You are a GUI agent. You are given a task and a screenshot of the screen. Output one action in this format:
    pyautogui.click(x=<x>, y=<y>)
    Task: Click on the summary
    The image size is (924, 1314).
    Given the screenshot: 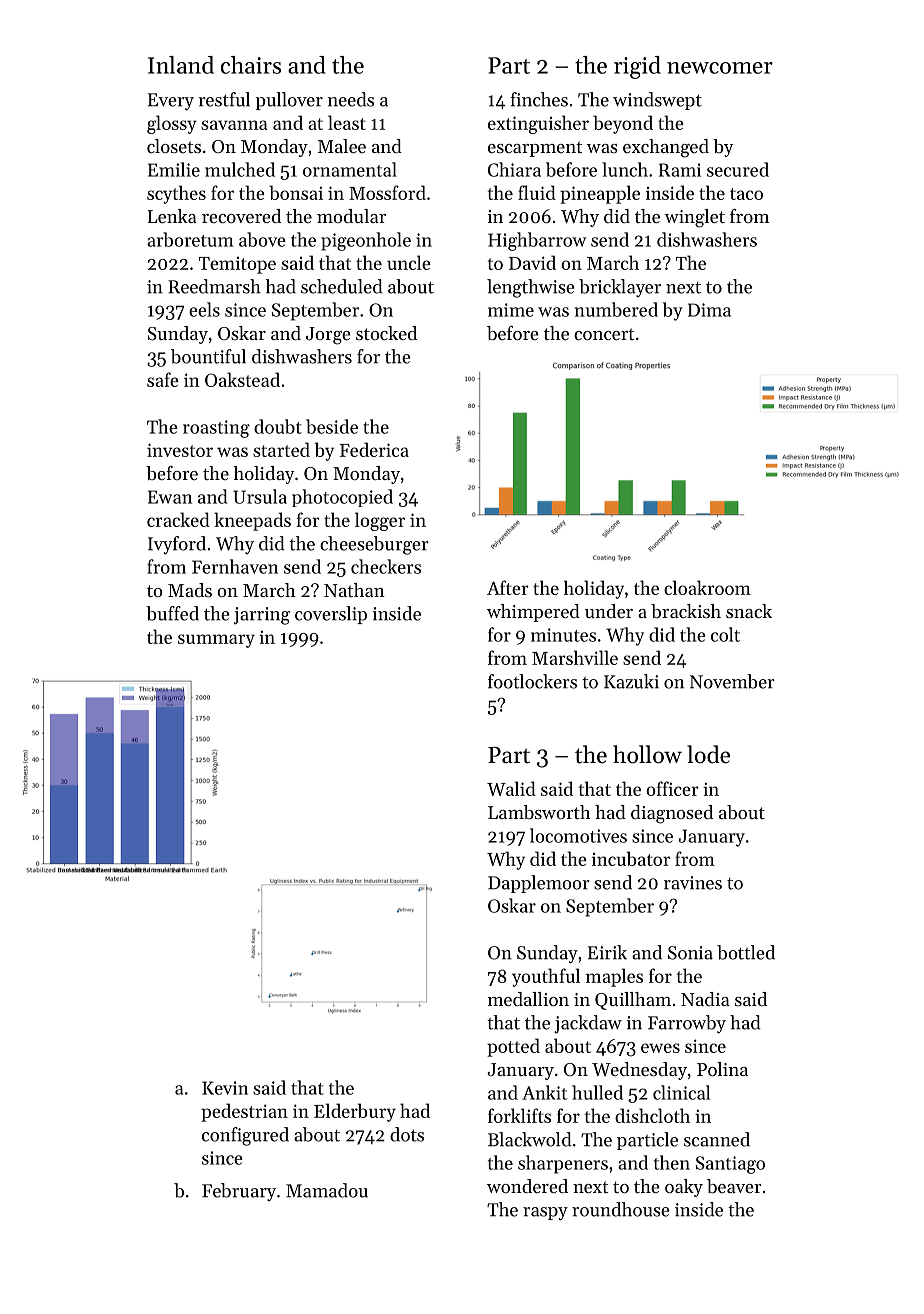 What is the action you would take?
    pyautogui.click(x=216, y=641)
